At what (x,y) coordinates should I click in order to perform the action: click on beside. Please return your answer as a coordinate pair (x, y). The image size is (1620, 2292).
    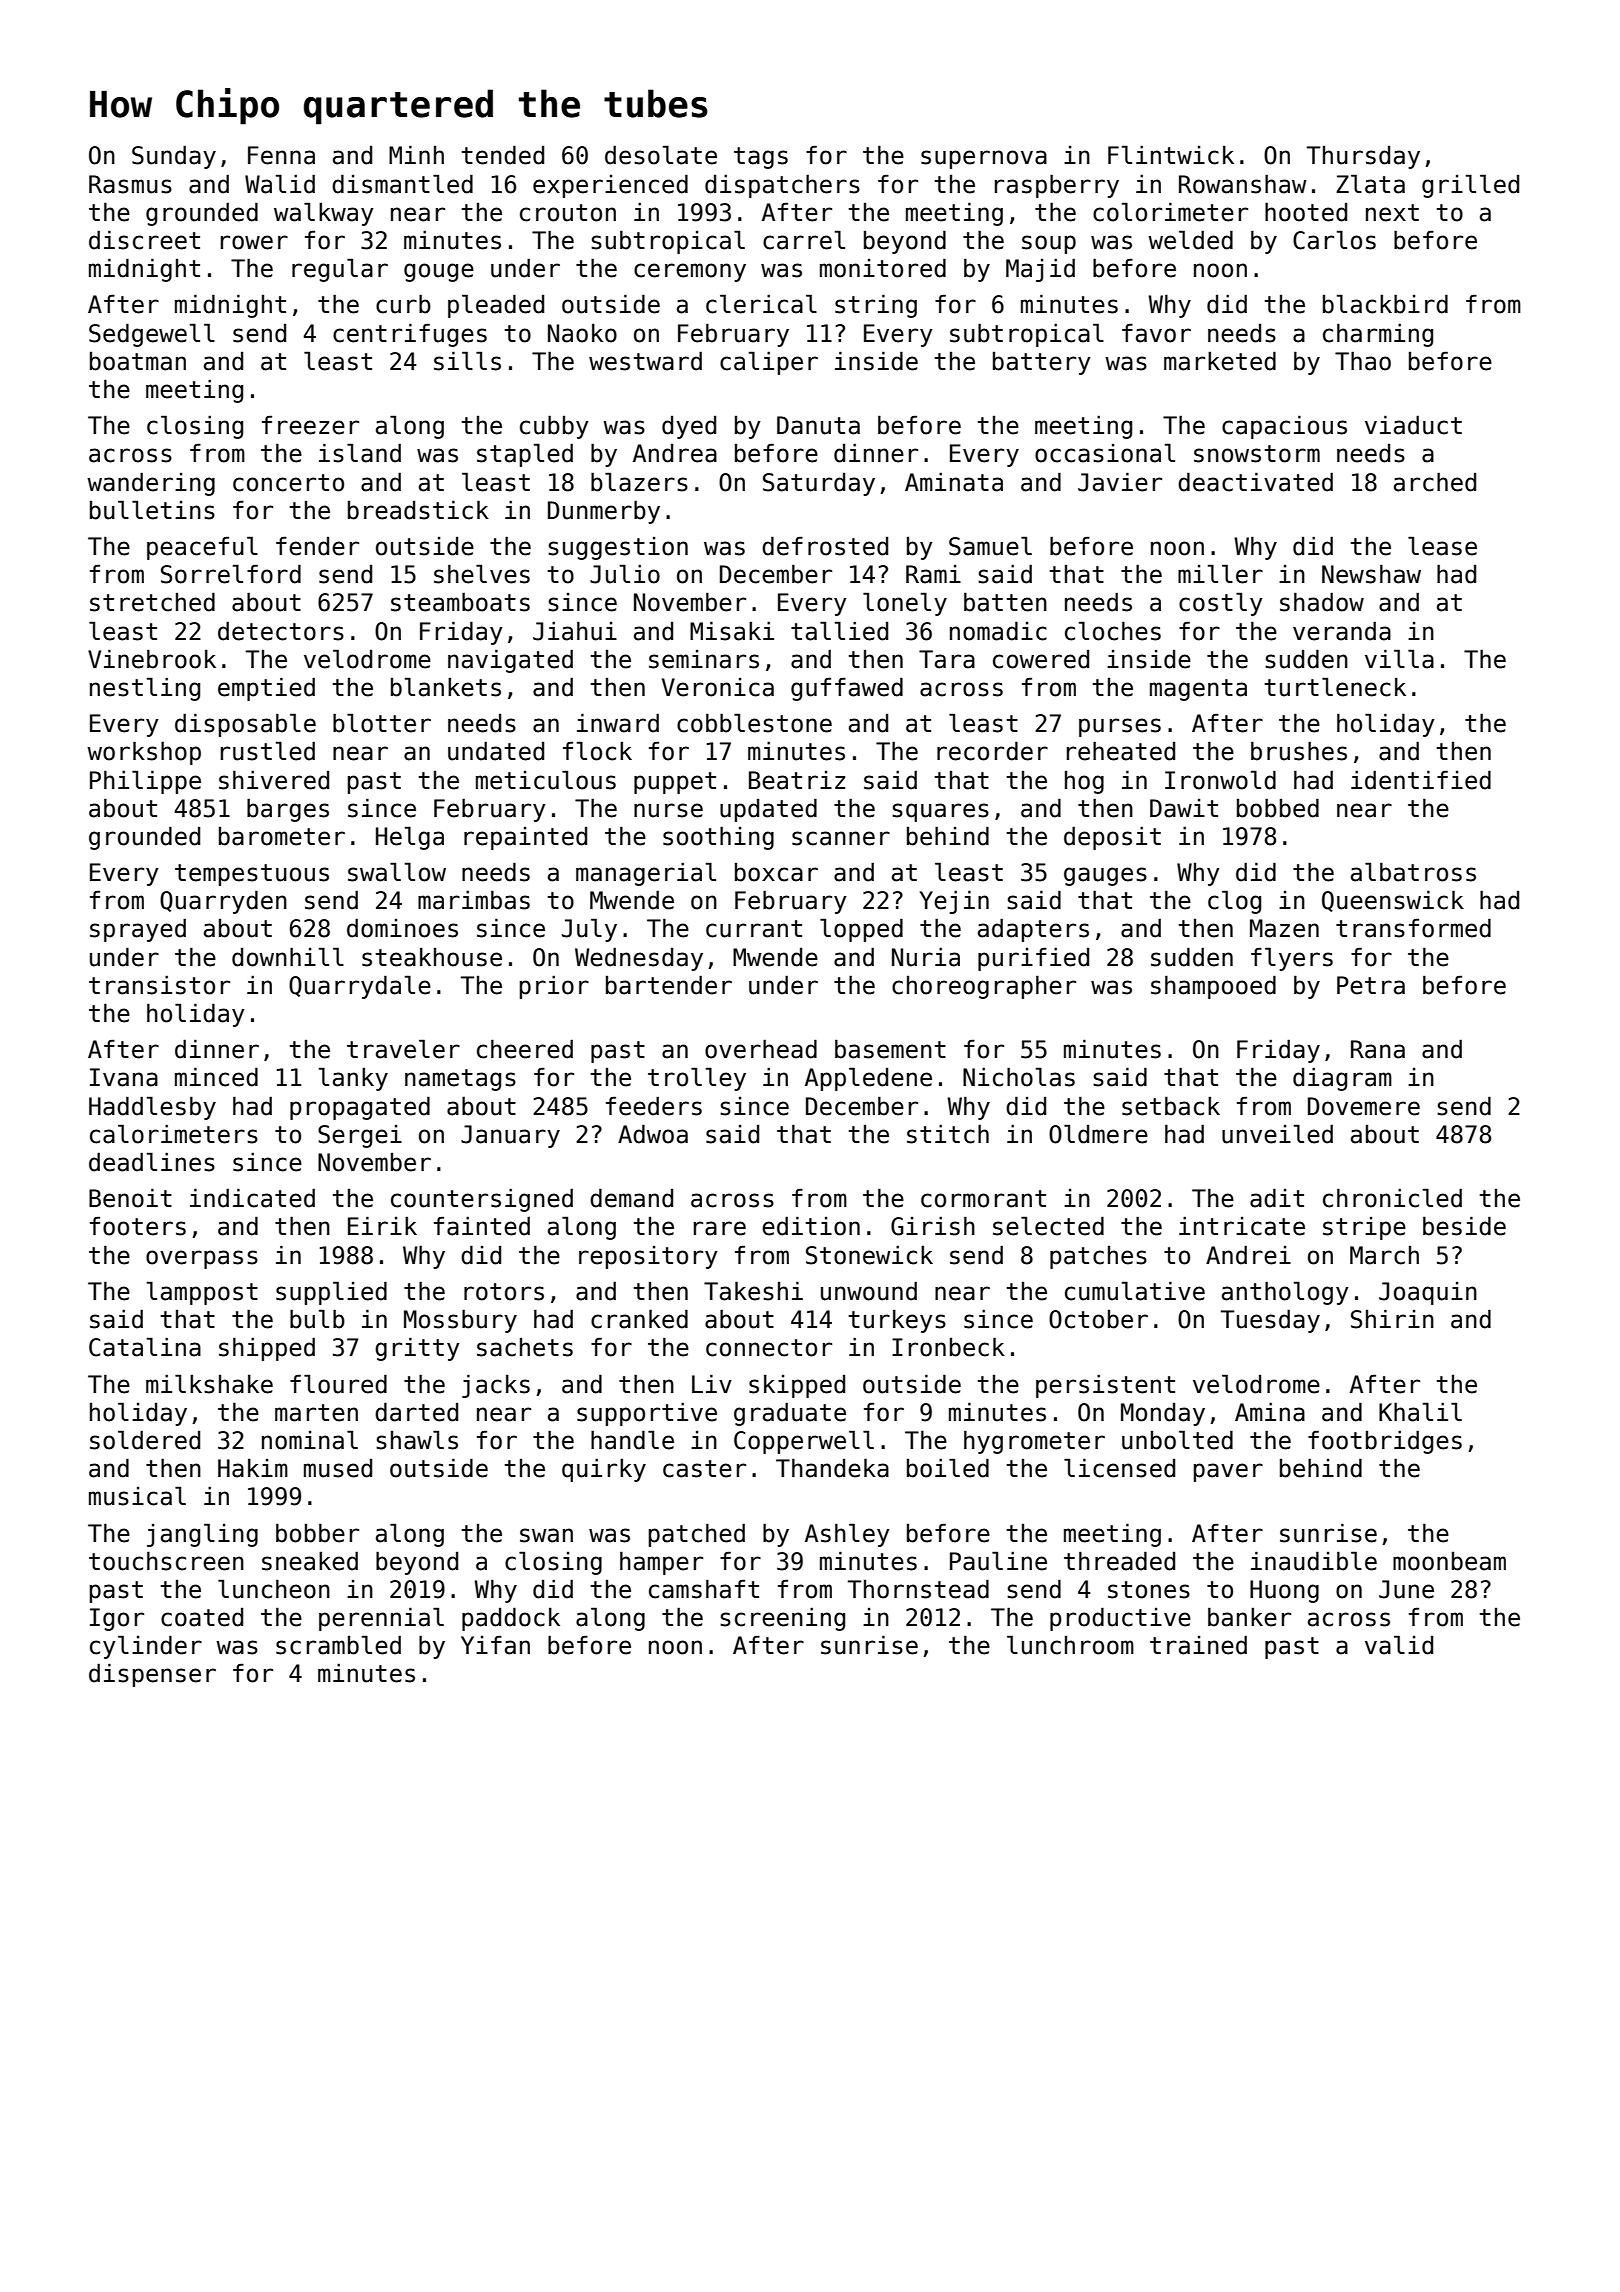
    Looking at the image, I should click on (1464, 1226).
